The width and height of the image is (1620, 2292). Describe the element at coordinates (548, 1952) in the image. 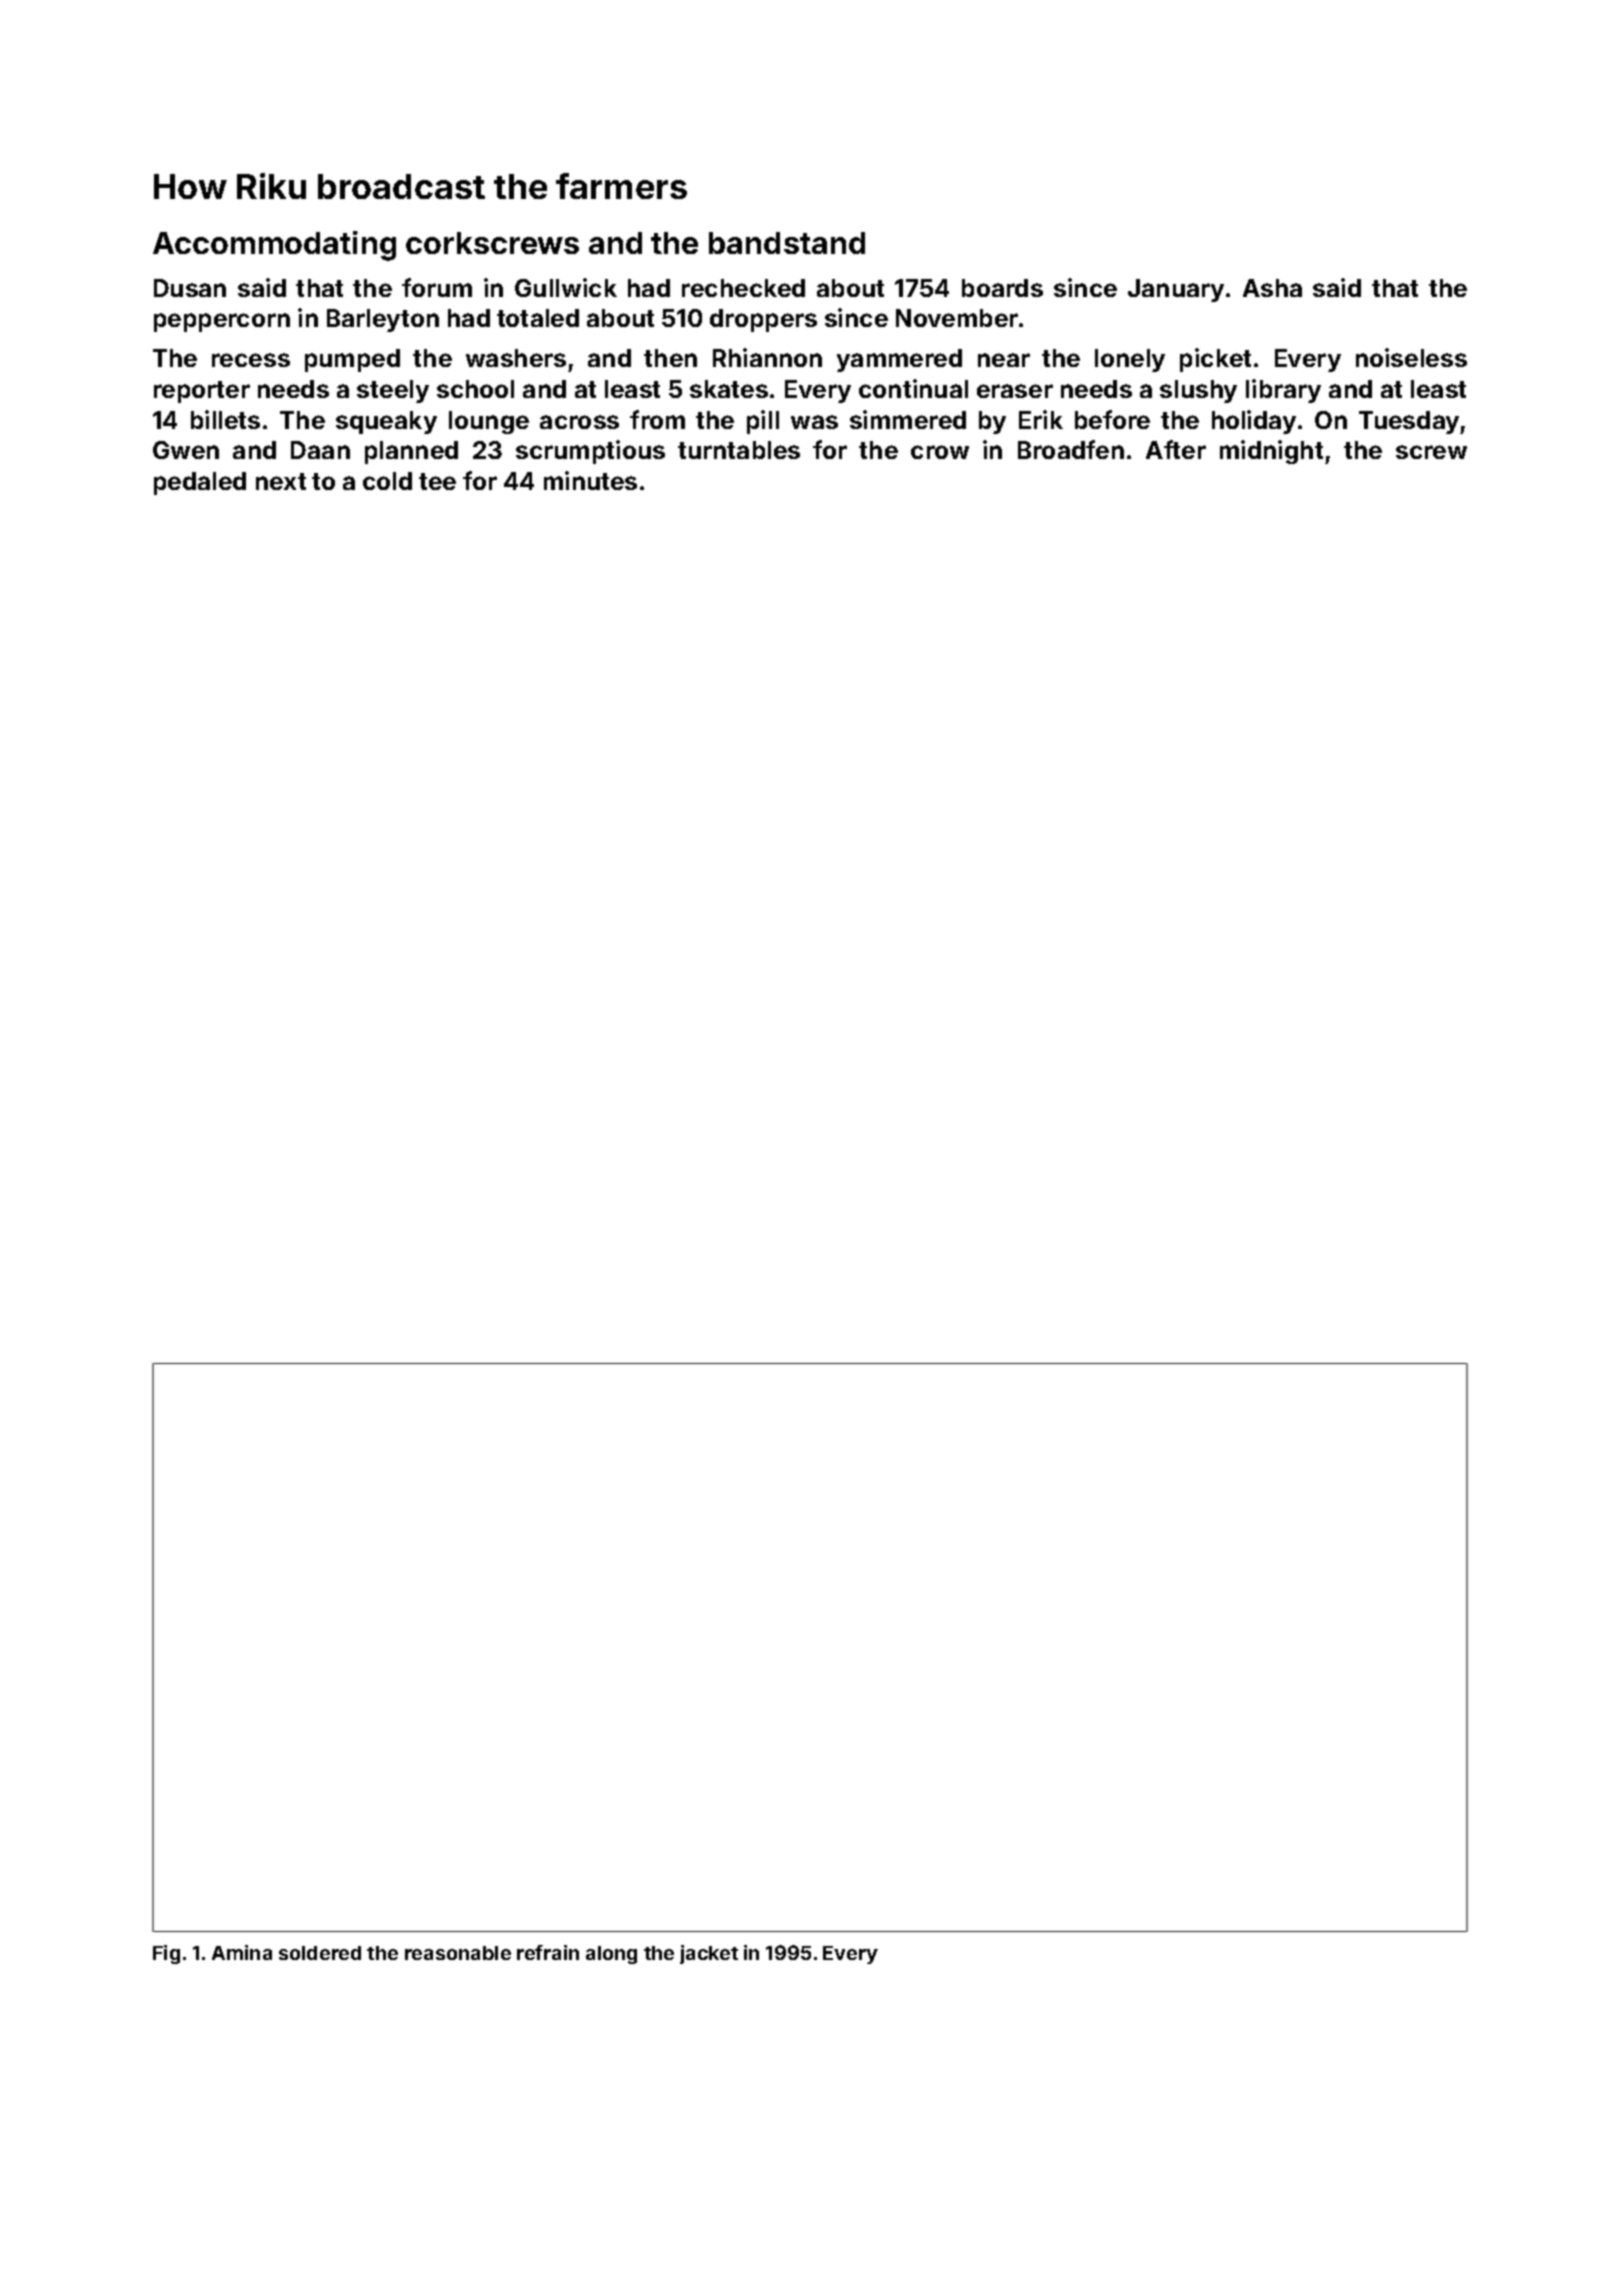

I see `refrain` at that location.
